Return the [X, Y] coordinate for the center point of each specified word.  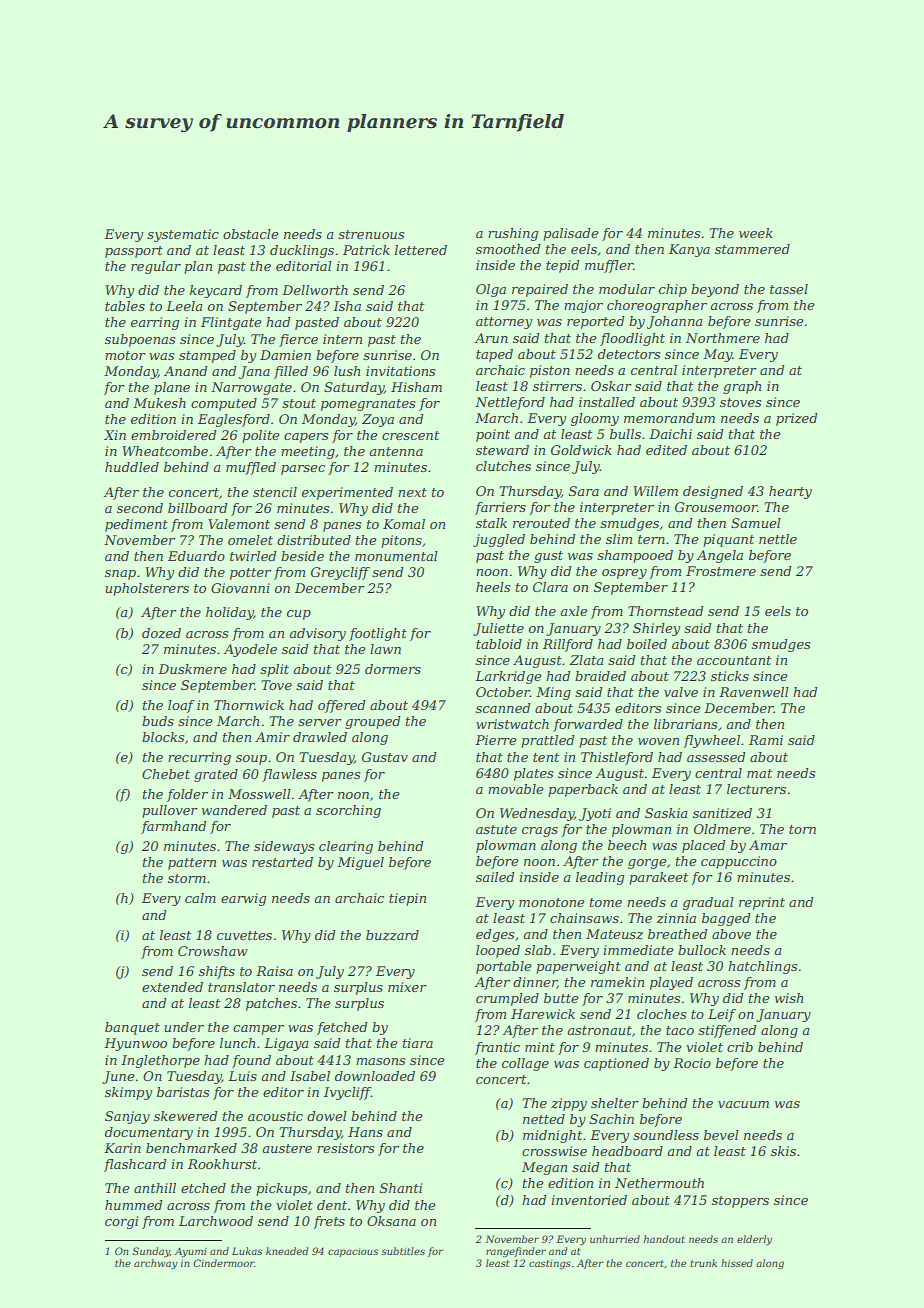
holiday [230, 613]
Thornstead [665, 611]
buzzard [392, 935]
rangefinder [516, 1252]
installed [607, 402]
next [412, 492]
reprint [762, 903]
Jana [254, 372]
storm [187, 878]
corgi [121, 1222]
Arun [491, 338]
